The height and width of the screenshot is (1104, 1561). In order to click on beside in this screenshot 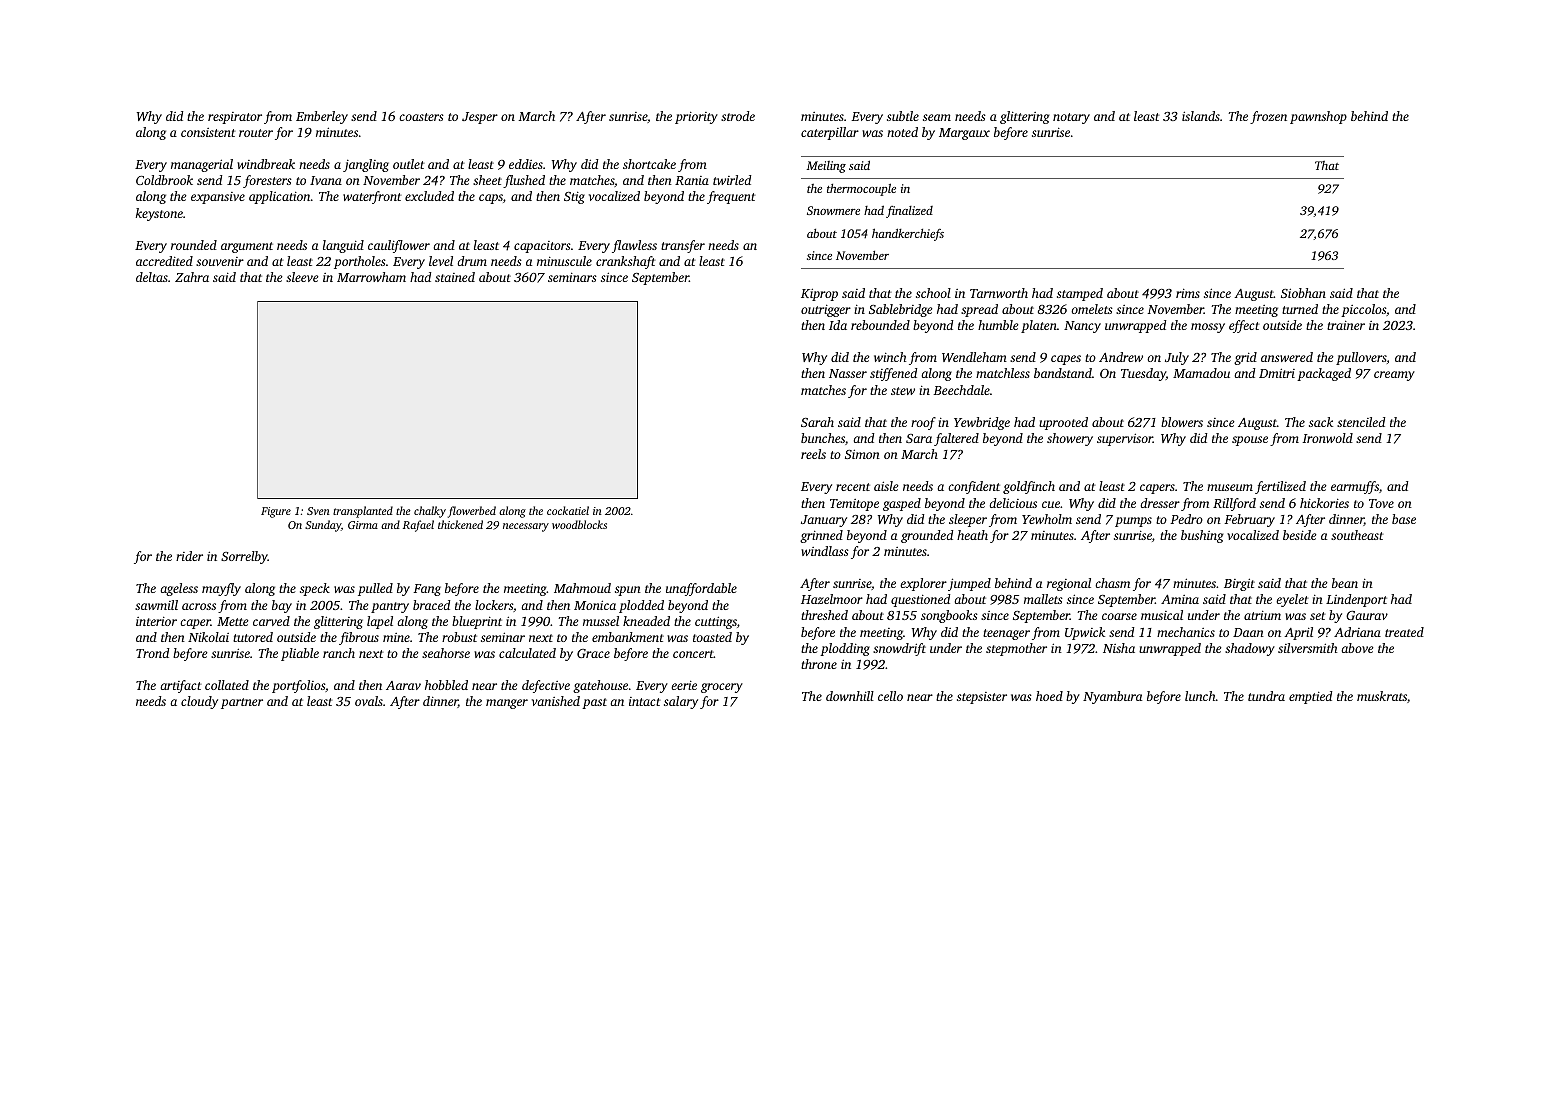, I will do `click(1300, 535)`.
